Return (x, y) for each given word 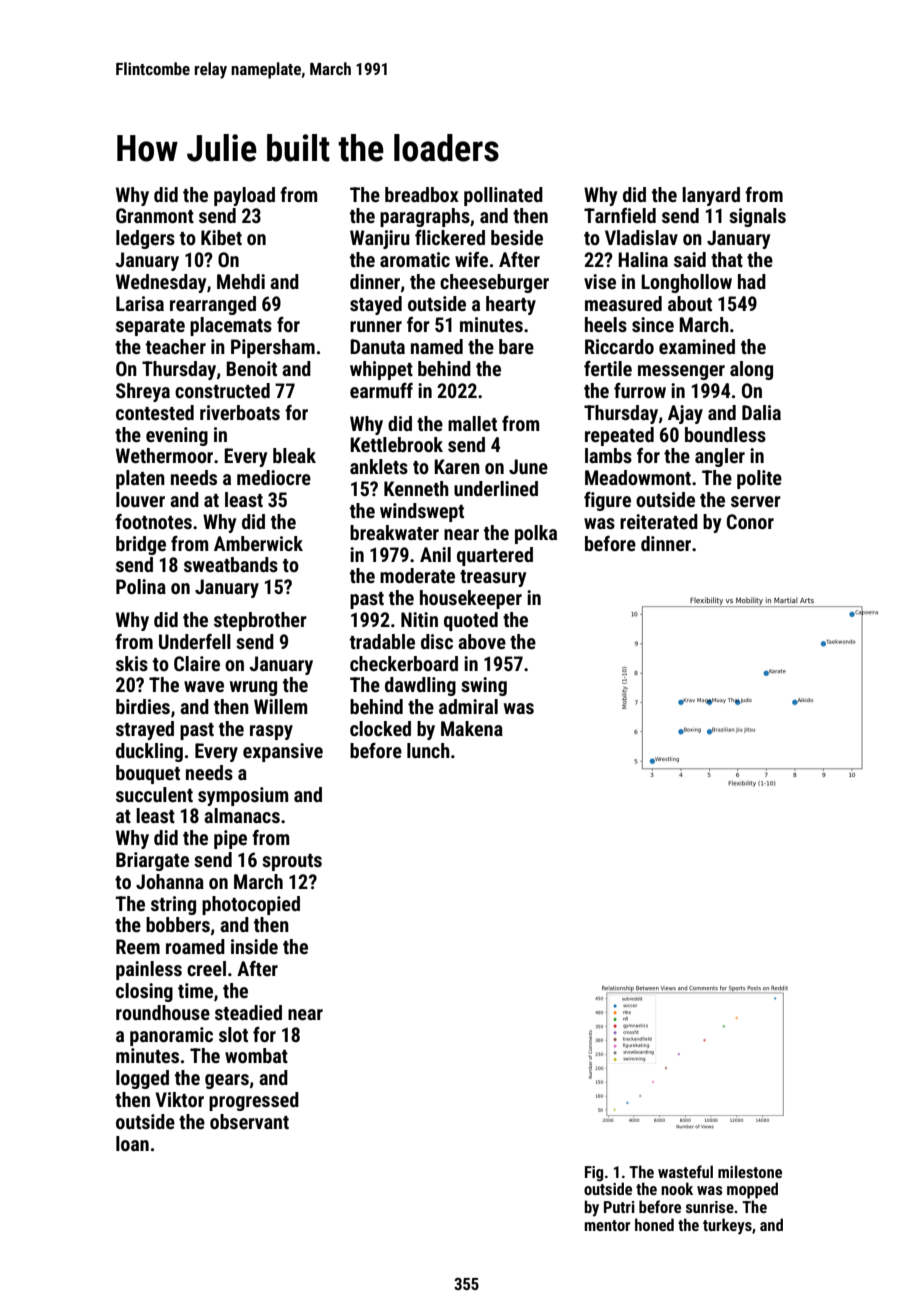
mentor (607, 1225)
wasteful (685, 1171)
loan (132, 1143)
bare (516, 346)
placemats (231, 326)
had (752, 281)
